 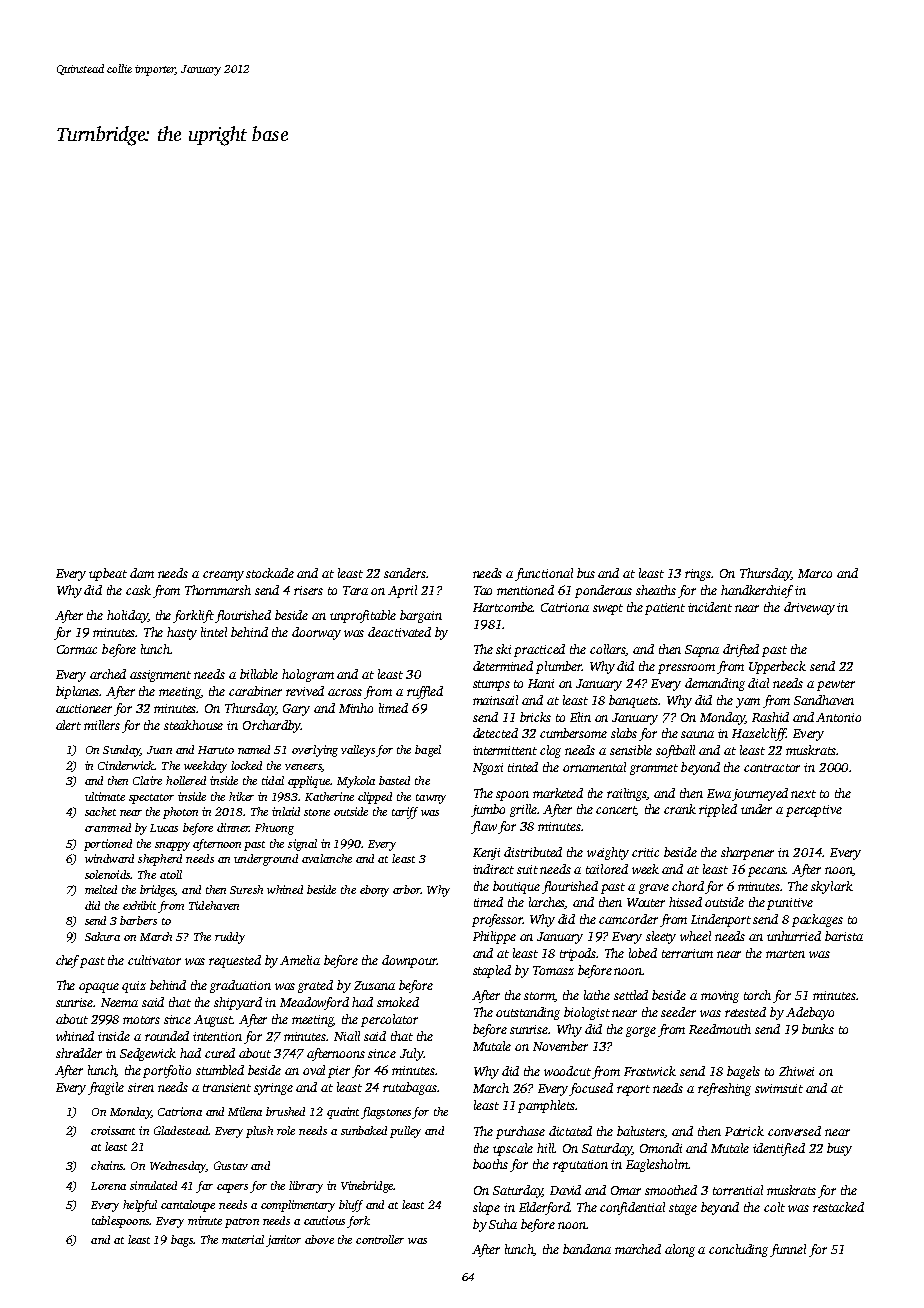 What do you see at coordinates (810, 1013) in the document?
I see `Adebayo` at bounding box center [810, 1013].
